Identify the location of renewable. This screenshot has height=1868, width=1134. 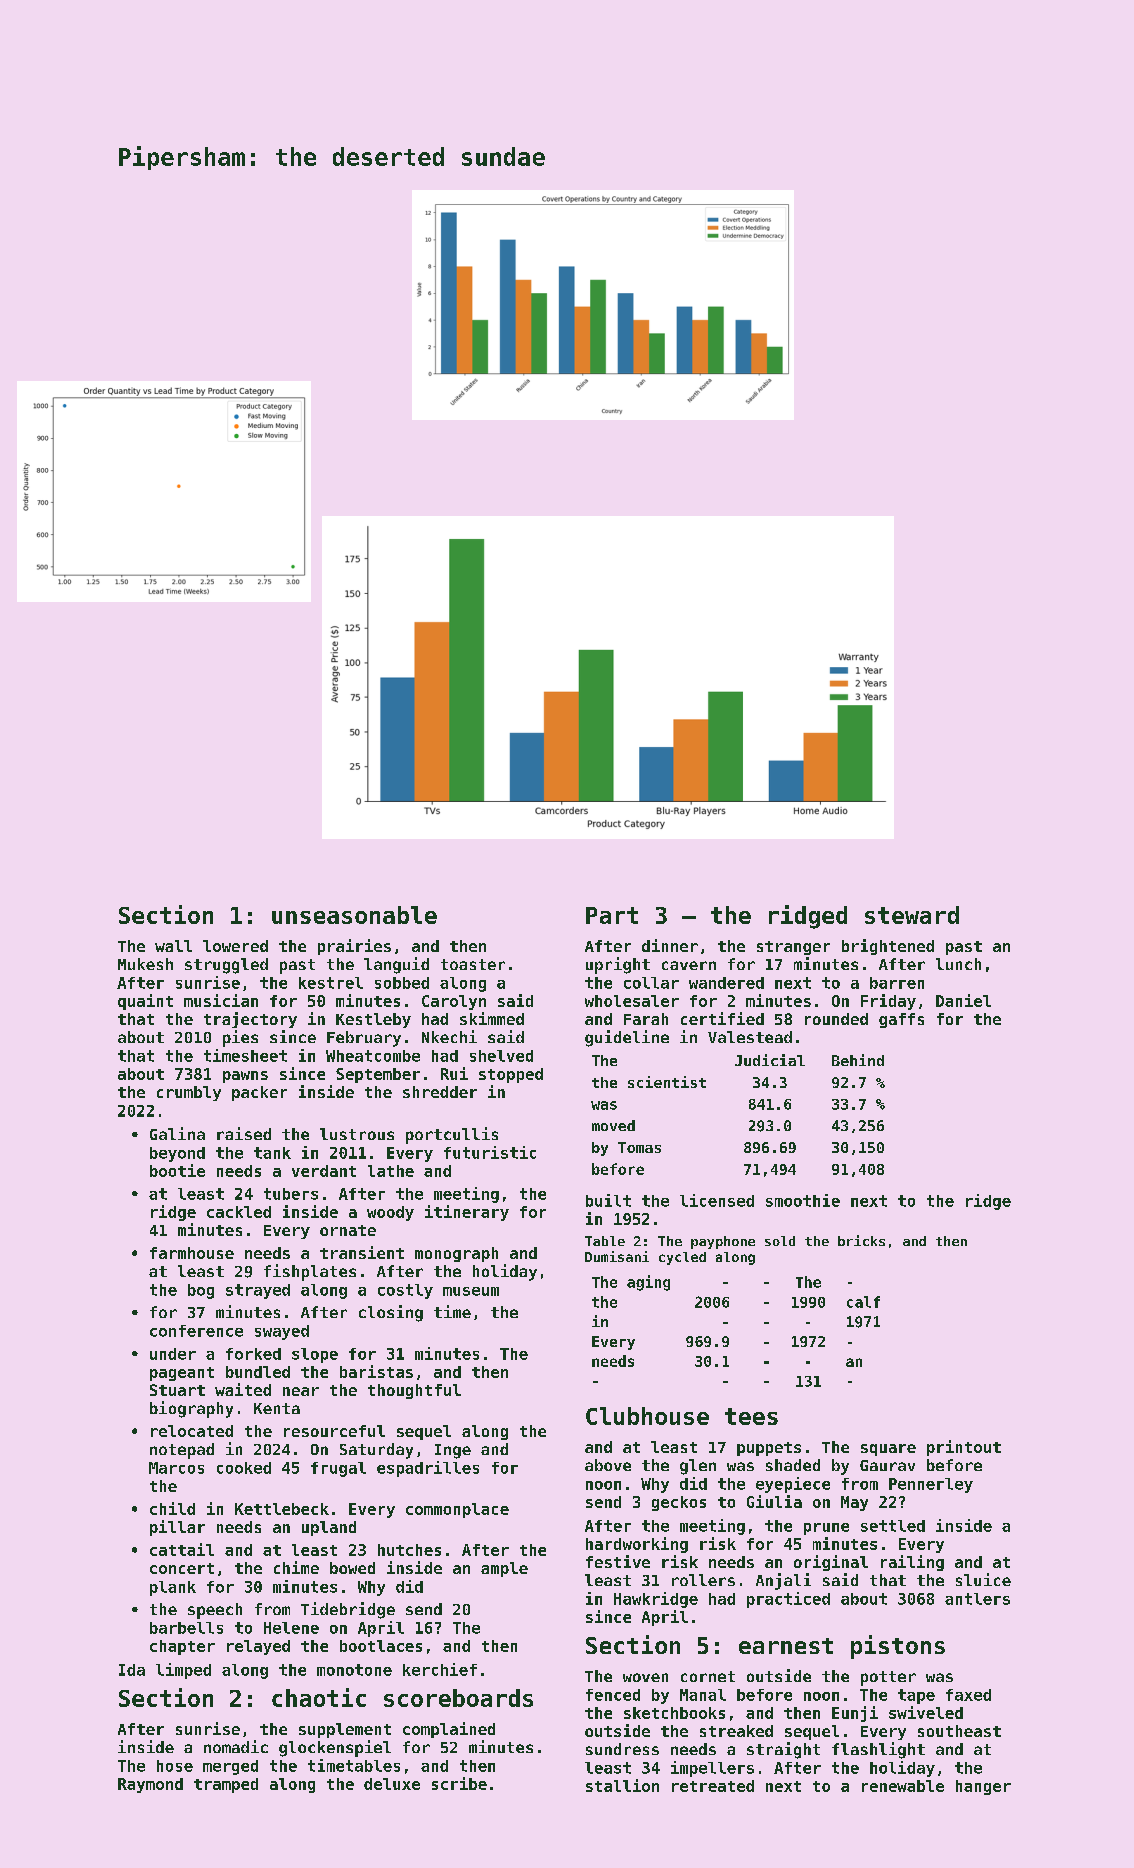
(903, 1786).
